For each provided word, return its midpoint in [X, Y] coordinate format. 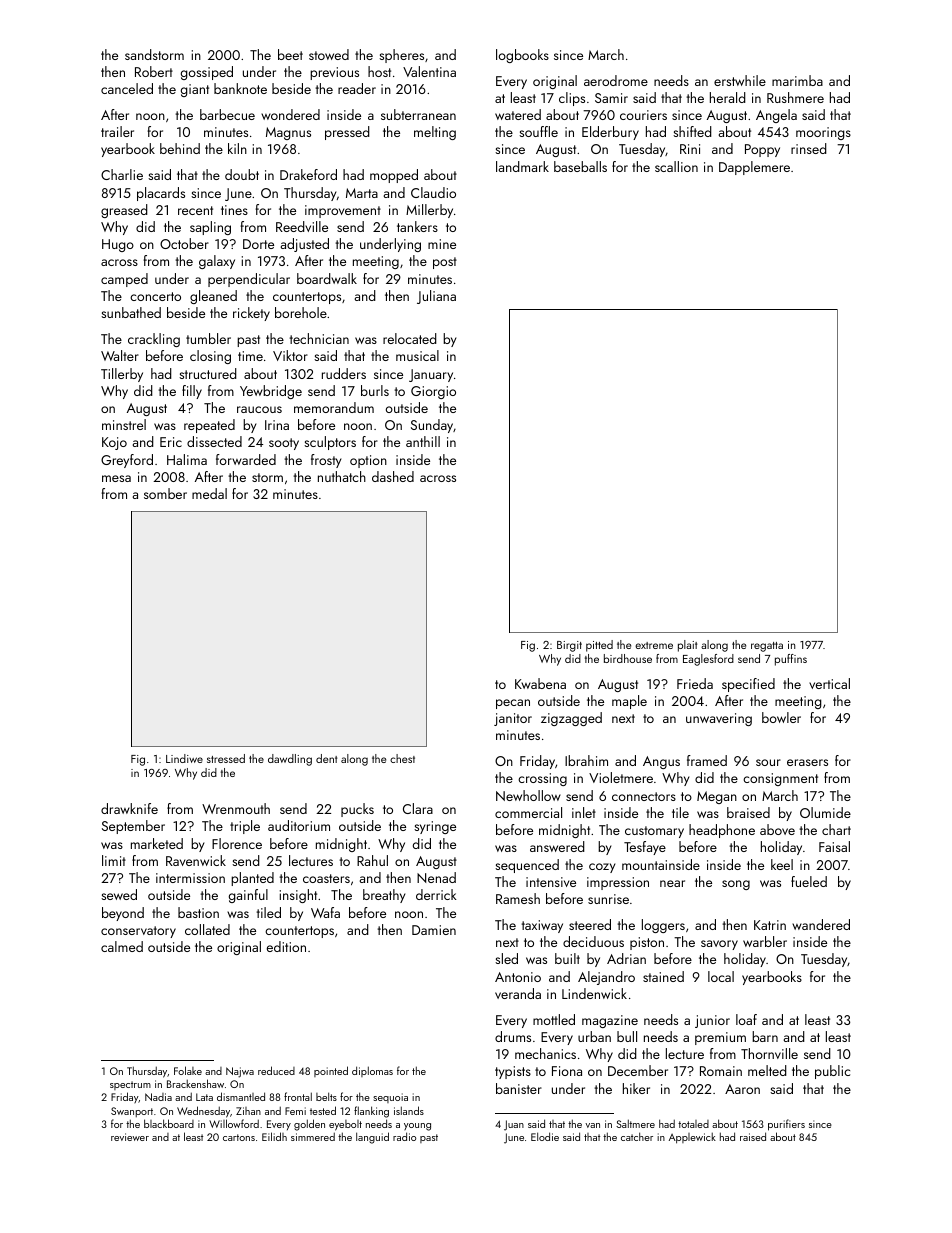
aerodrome [616, 80]
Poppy [762, 150]
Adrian [626, 958]
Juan [514, 1125]
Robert [154, 71]
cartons [239, 1137]
